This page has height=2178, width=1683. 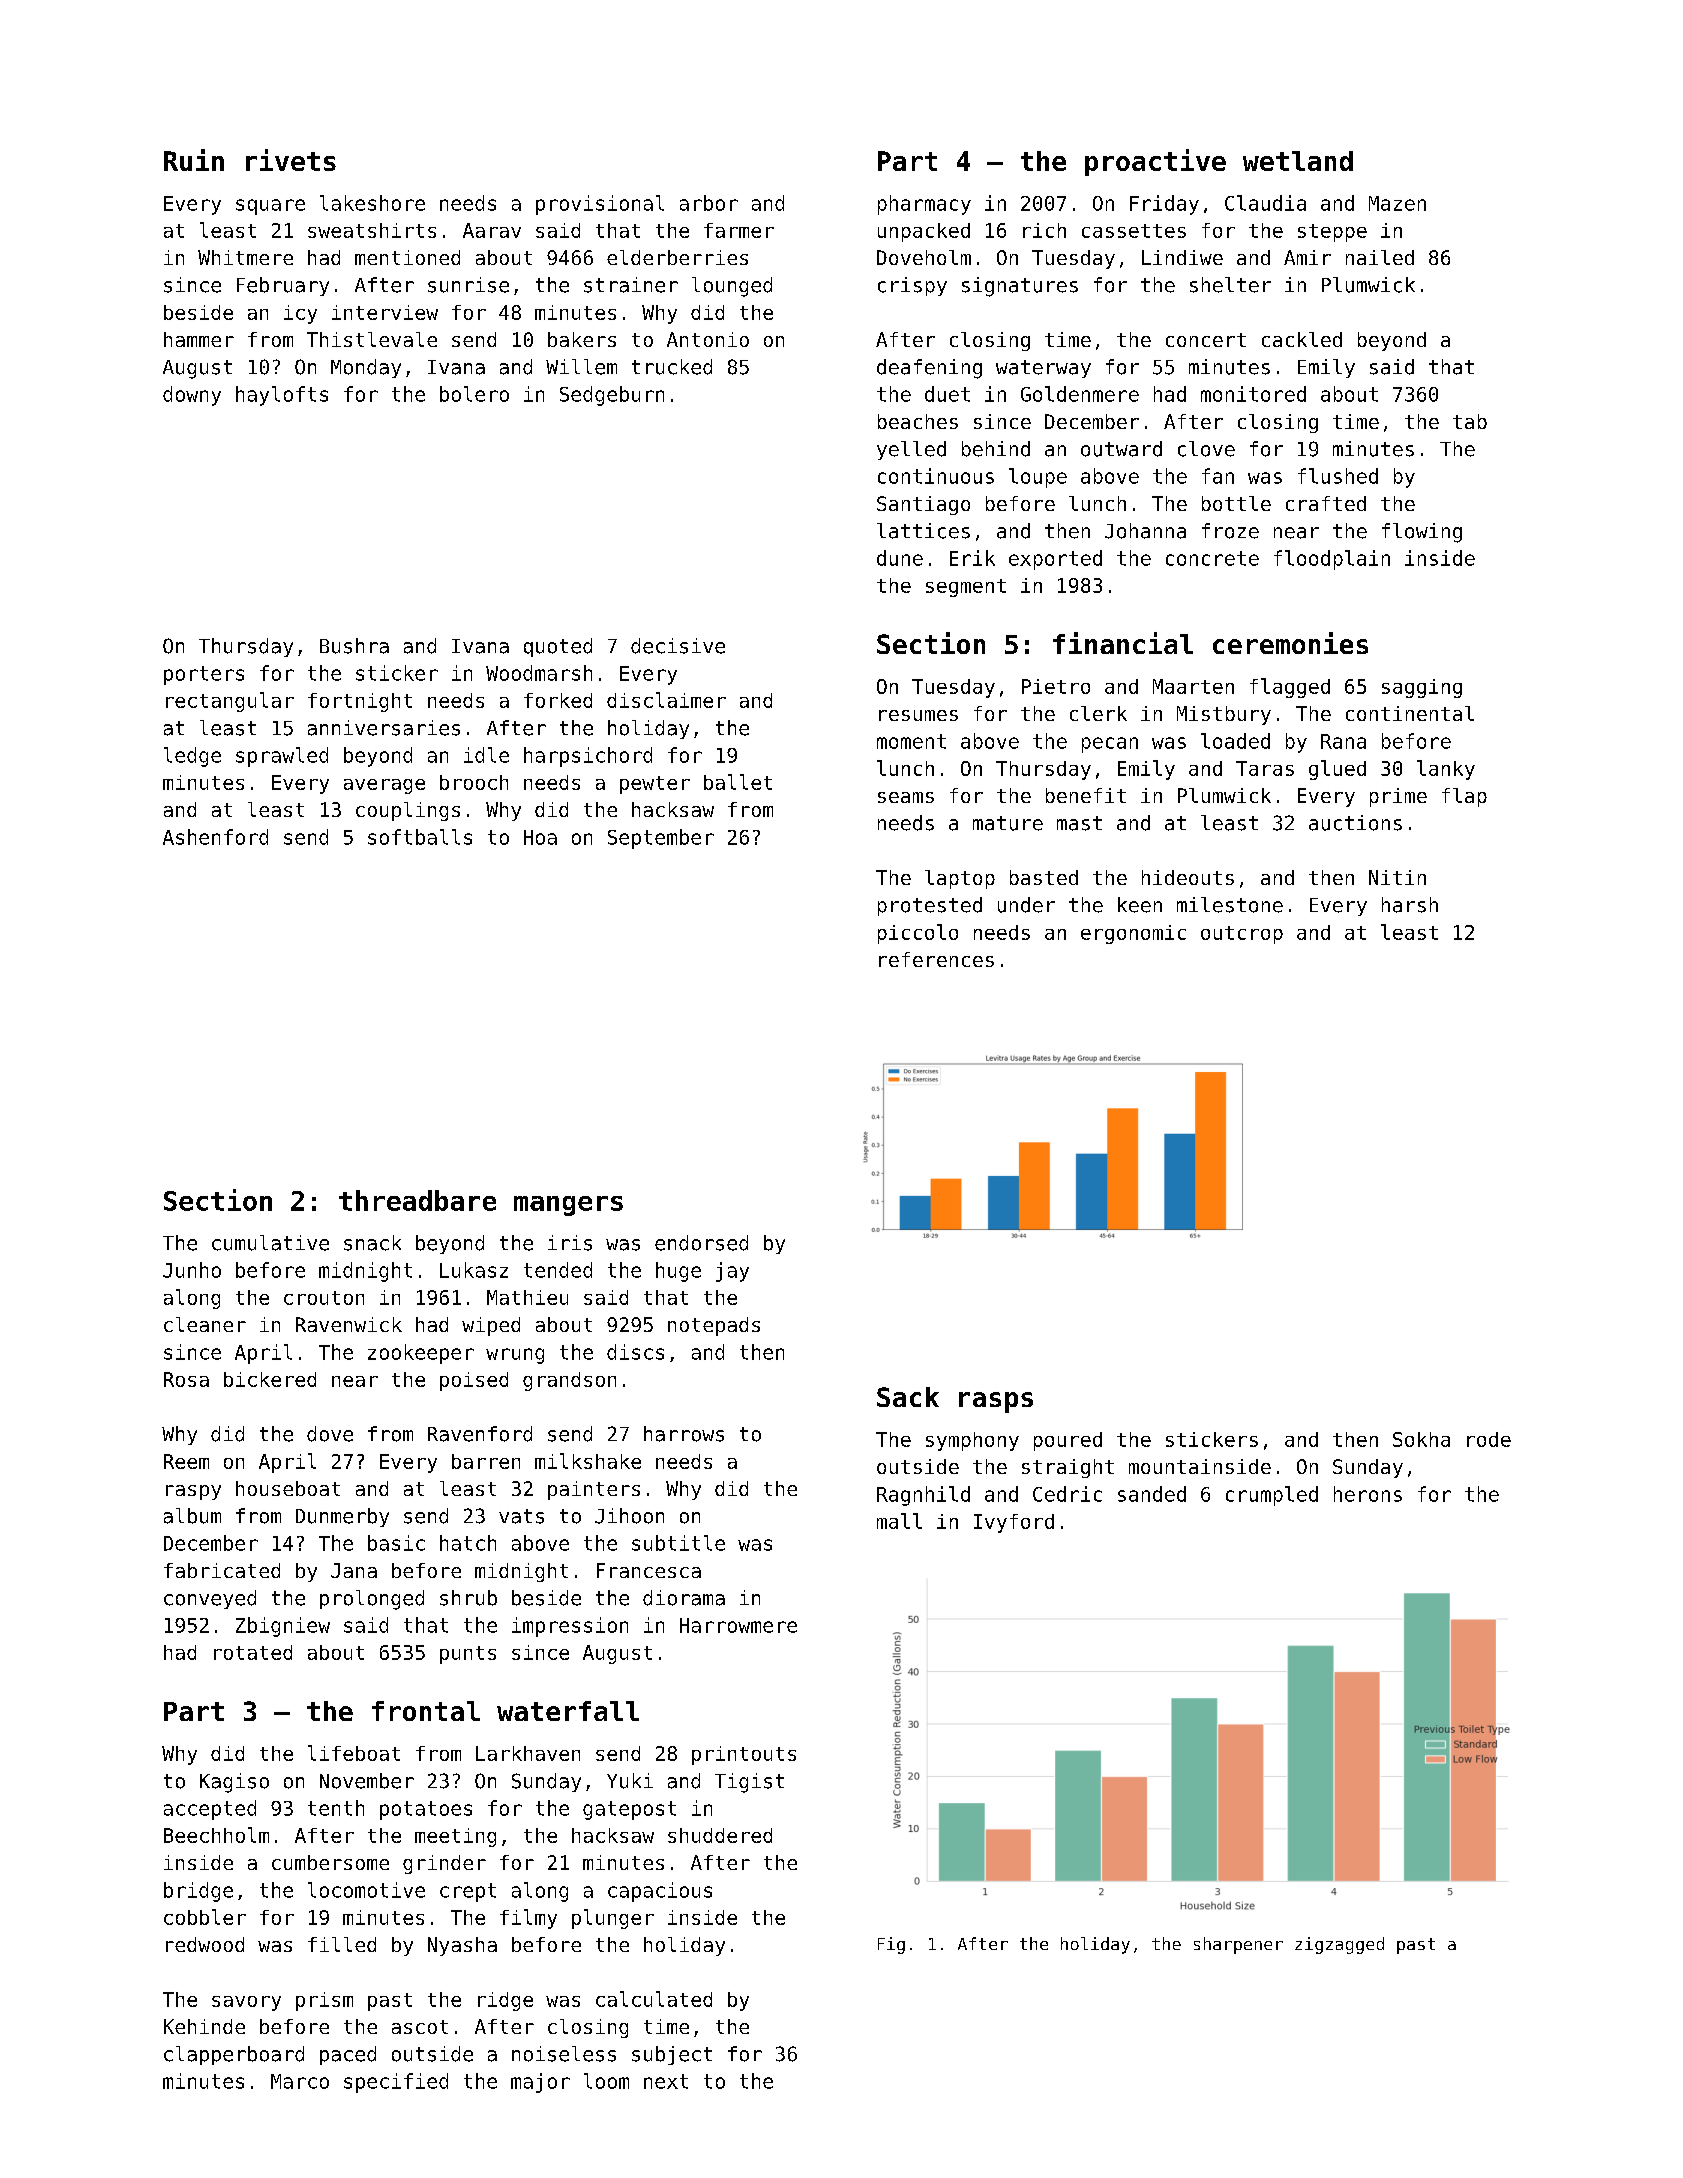 I want to click on sharpener, so click(x=1238, y=1945).
